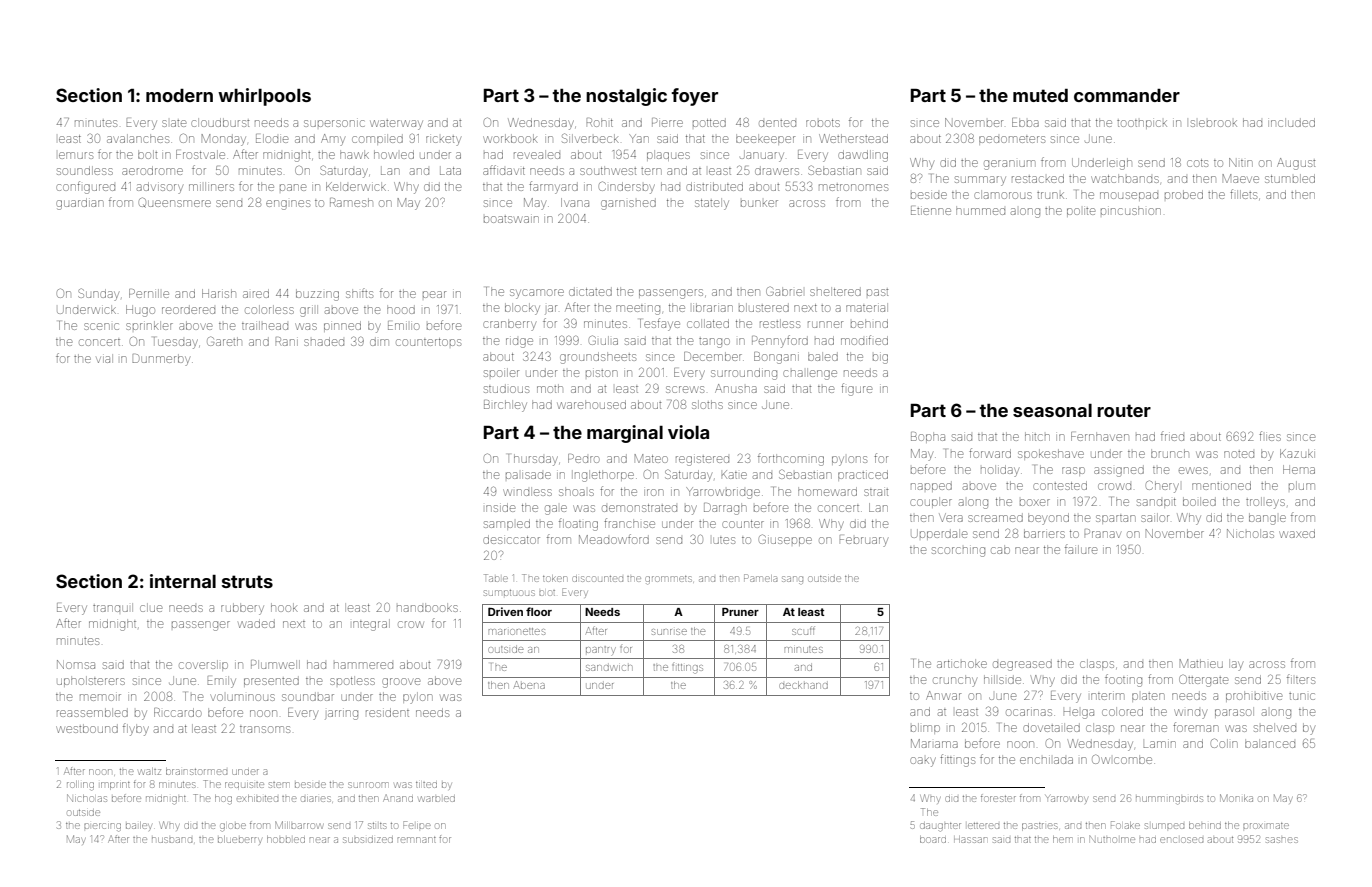 The width and height of the screenshot is (1372, 887). Describe the element at coordinates (933, 839) in the screenshot. I see `board` at that location.
